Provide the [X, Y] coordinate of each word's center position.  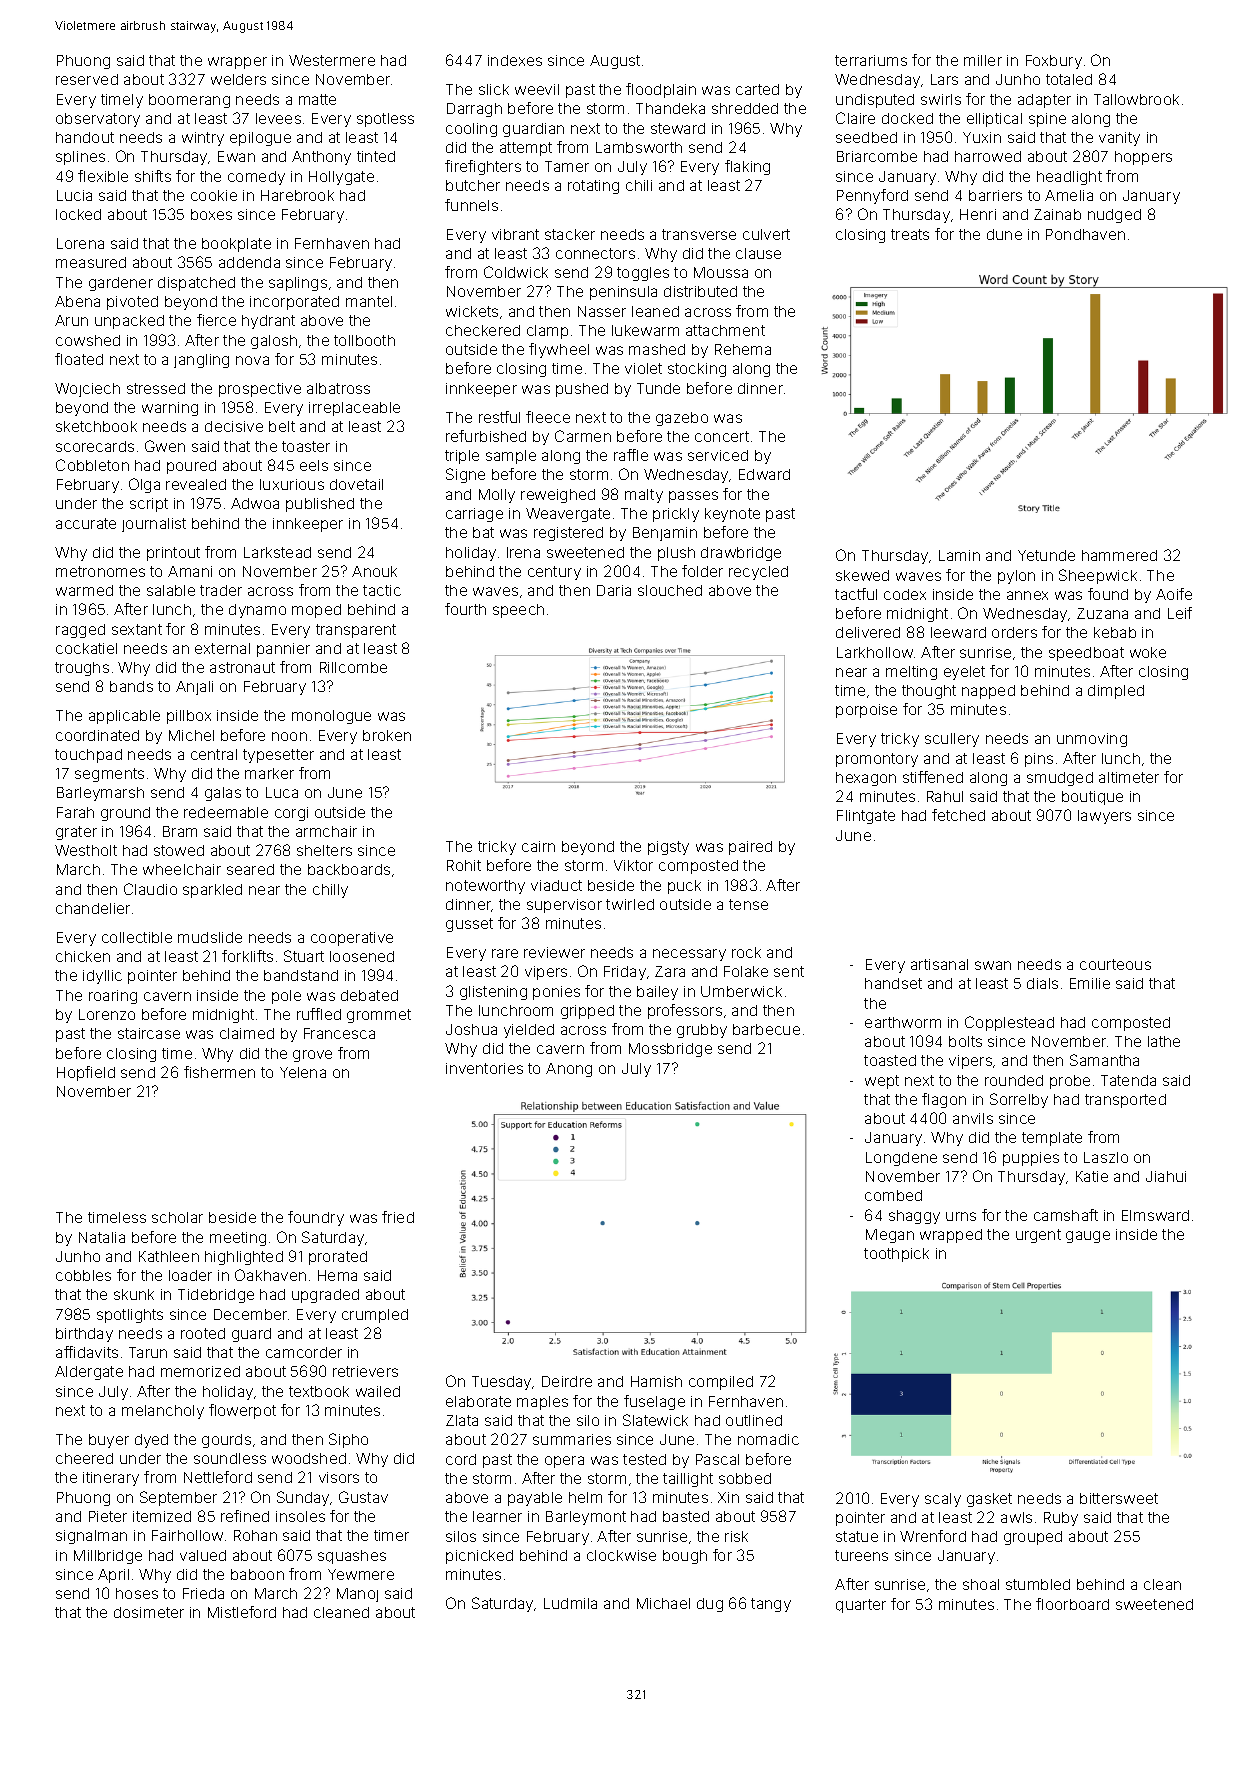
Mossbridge [670, 1050]
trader [221, 590]
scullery [952, 740]
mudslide [210, 937]
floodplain [661, 90]
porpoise [866, 711]
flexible [103, 176]
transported [1125, 1101]
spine [1047, 120]
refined [245, 1516]
